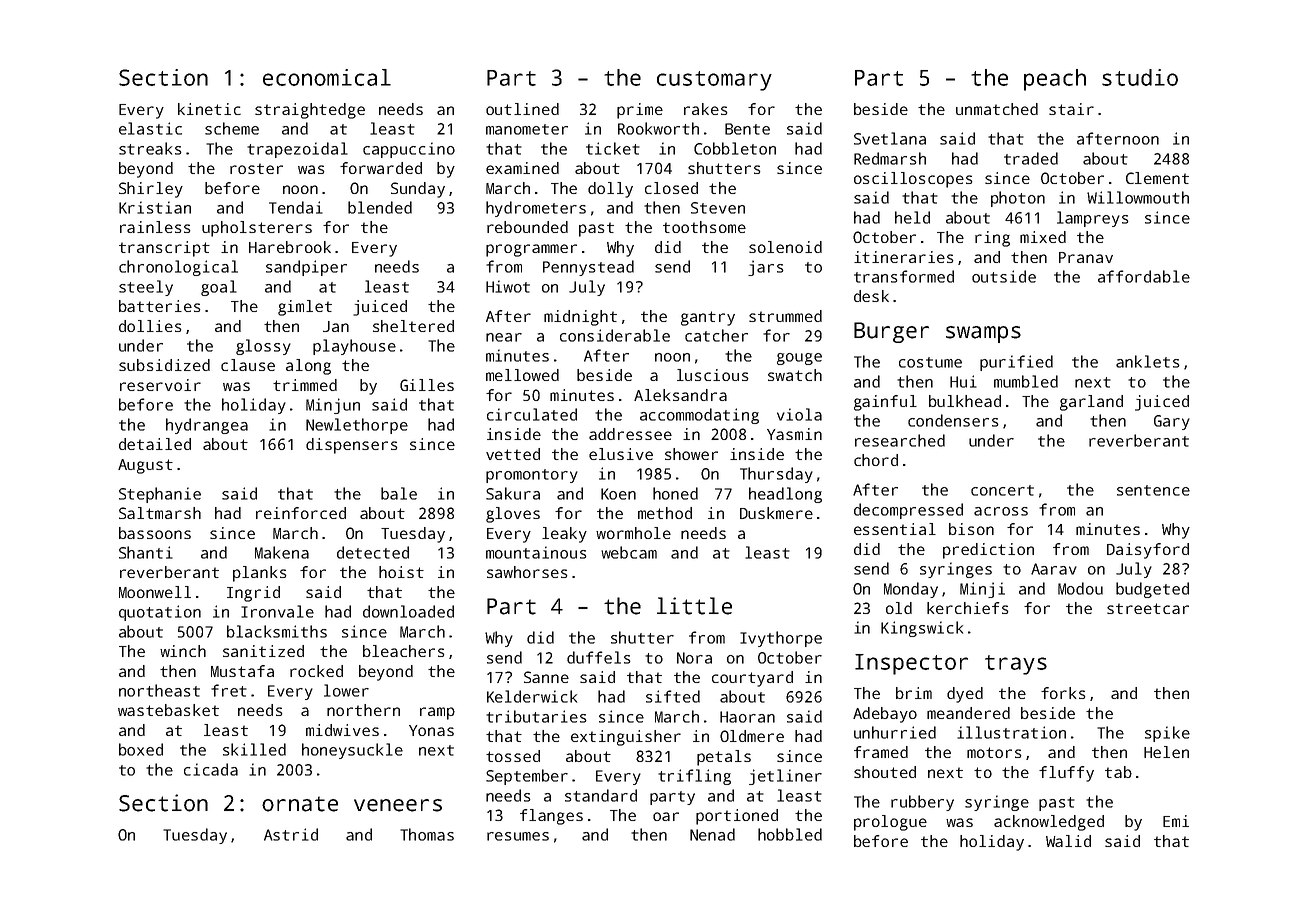 Image resolution: width=1308 pixels, height=924 pixels. Describe the element at coordinates (799, 414) in the screenshot. I see `viola` at that location.
